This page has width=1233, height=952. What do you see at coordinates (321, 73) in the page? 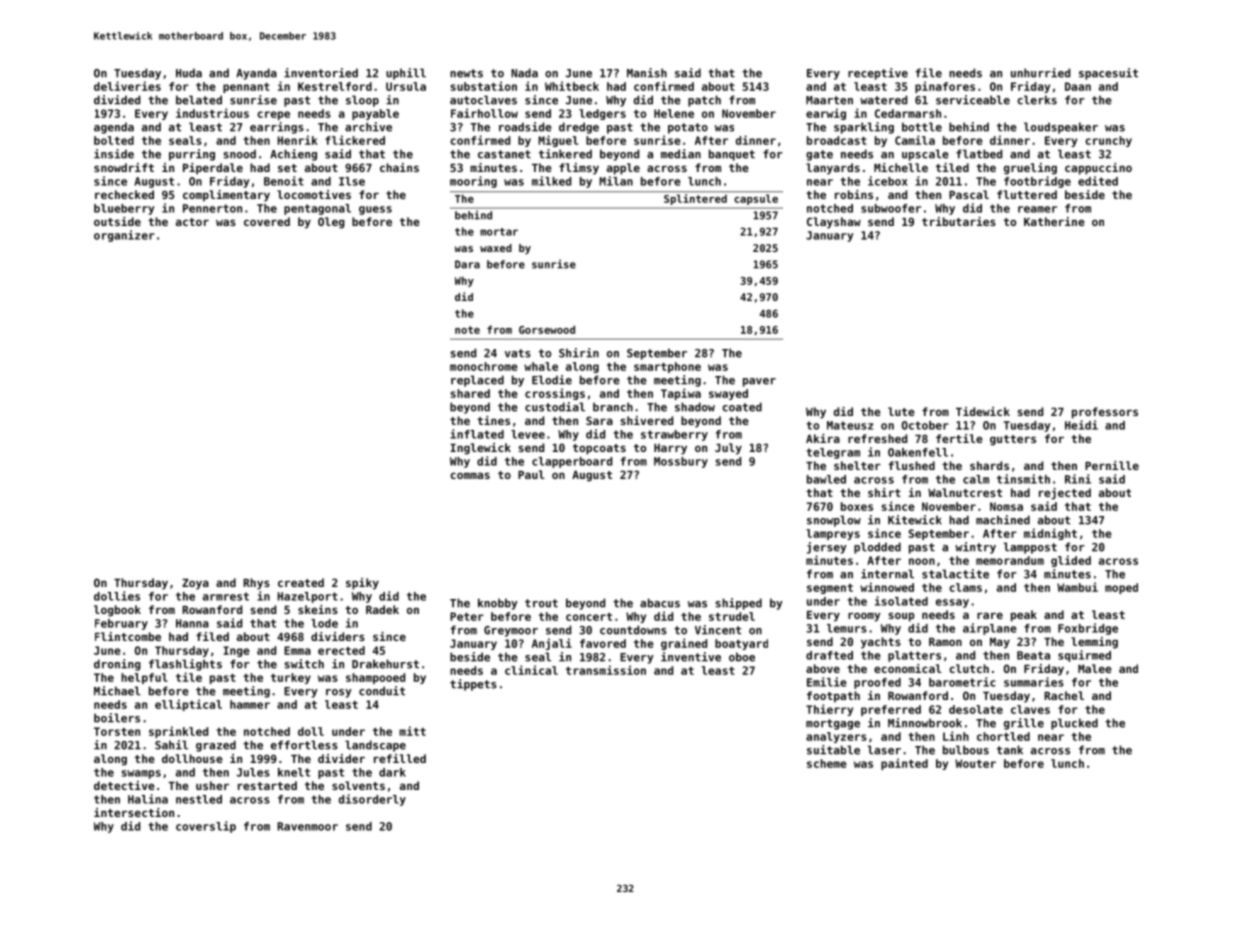
I see `inventoried` at bounding box center [321, 73].
